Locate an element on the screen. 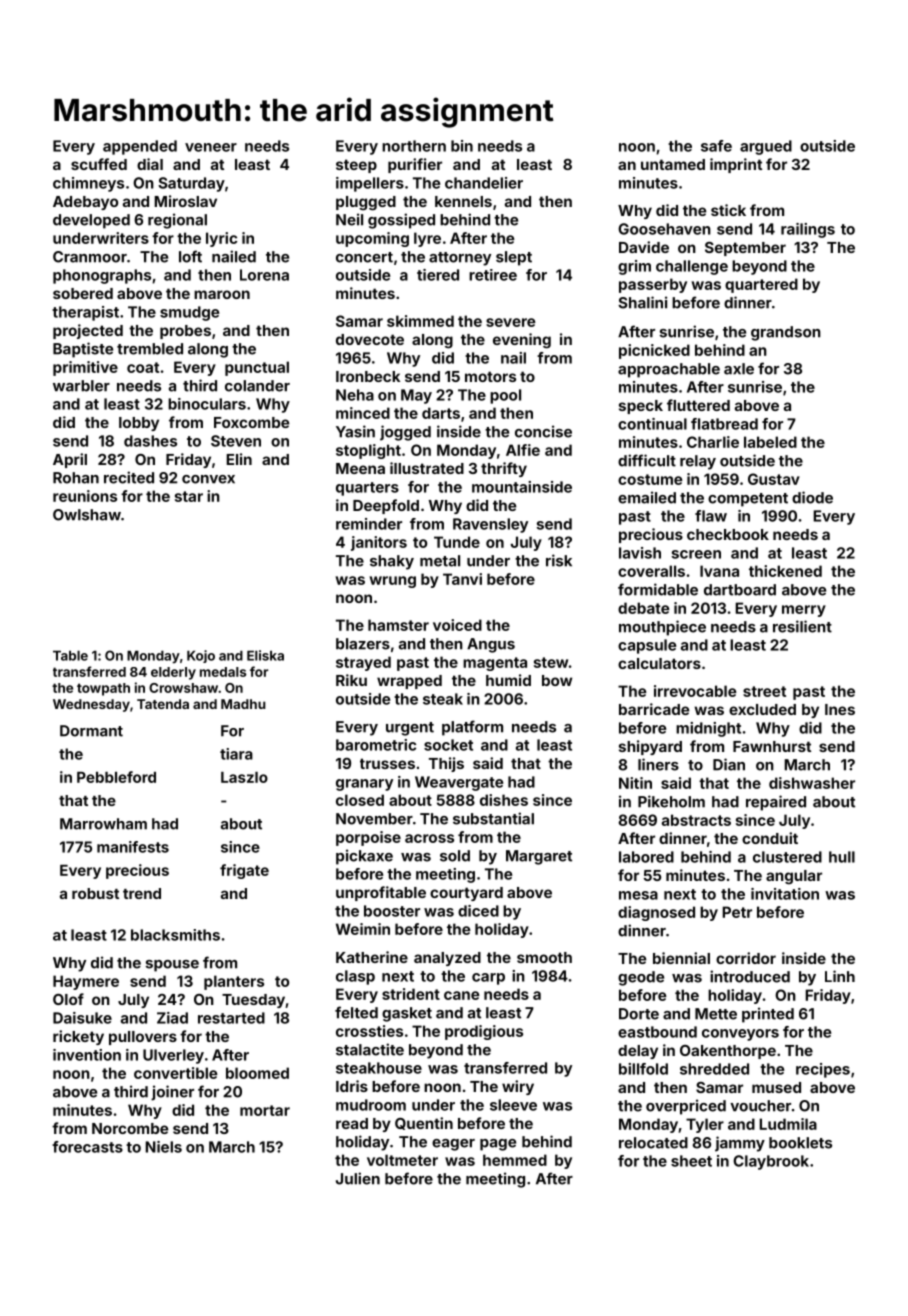  courtyard is located at coordinates (466, 894).
